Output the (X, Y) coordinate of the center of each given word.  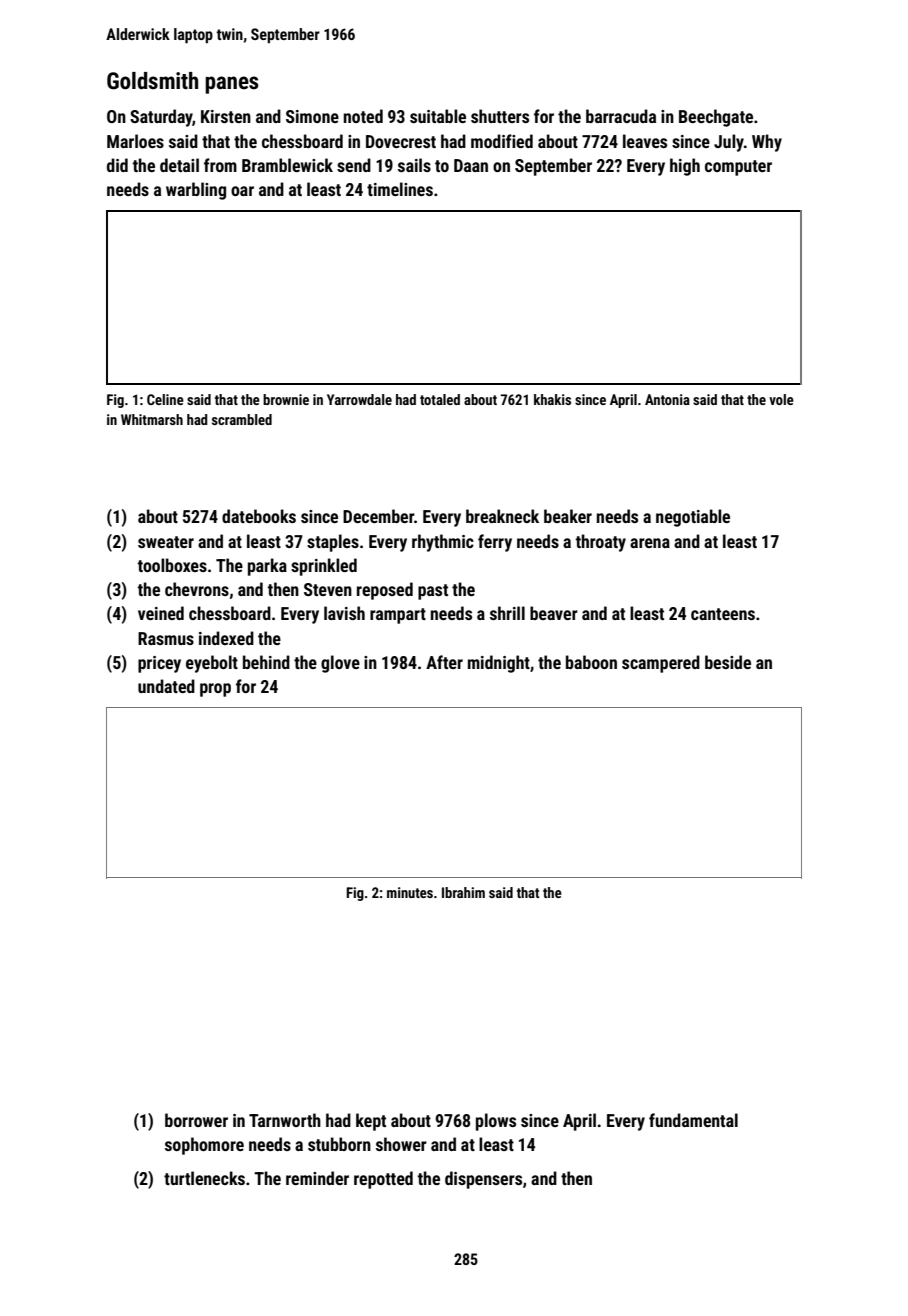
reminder (317, 1178)
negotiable (693, 518)
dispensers (483, 1180)
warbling (196, 191)
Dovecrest (401, 141)
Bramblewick (287, 165)
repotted (383, 1180)
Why (767, 143)
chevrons (197, 589)
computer (738, 168)
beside (728, 662)
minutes (410, 892)
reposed (385, 591)
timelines (400, 189)
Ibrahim (463, 892)
